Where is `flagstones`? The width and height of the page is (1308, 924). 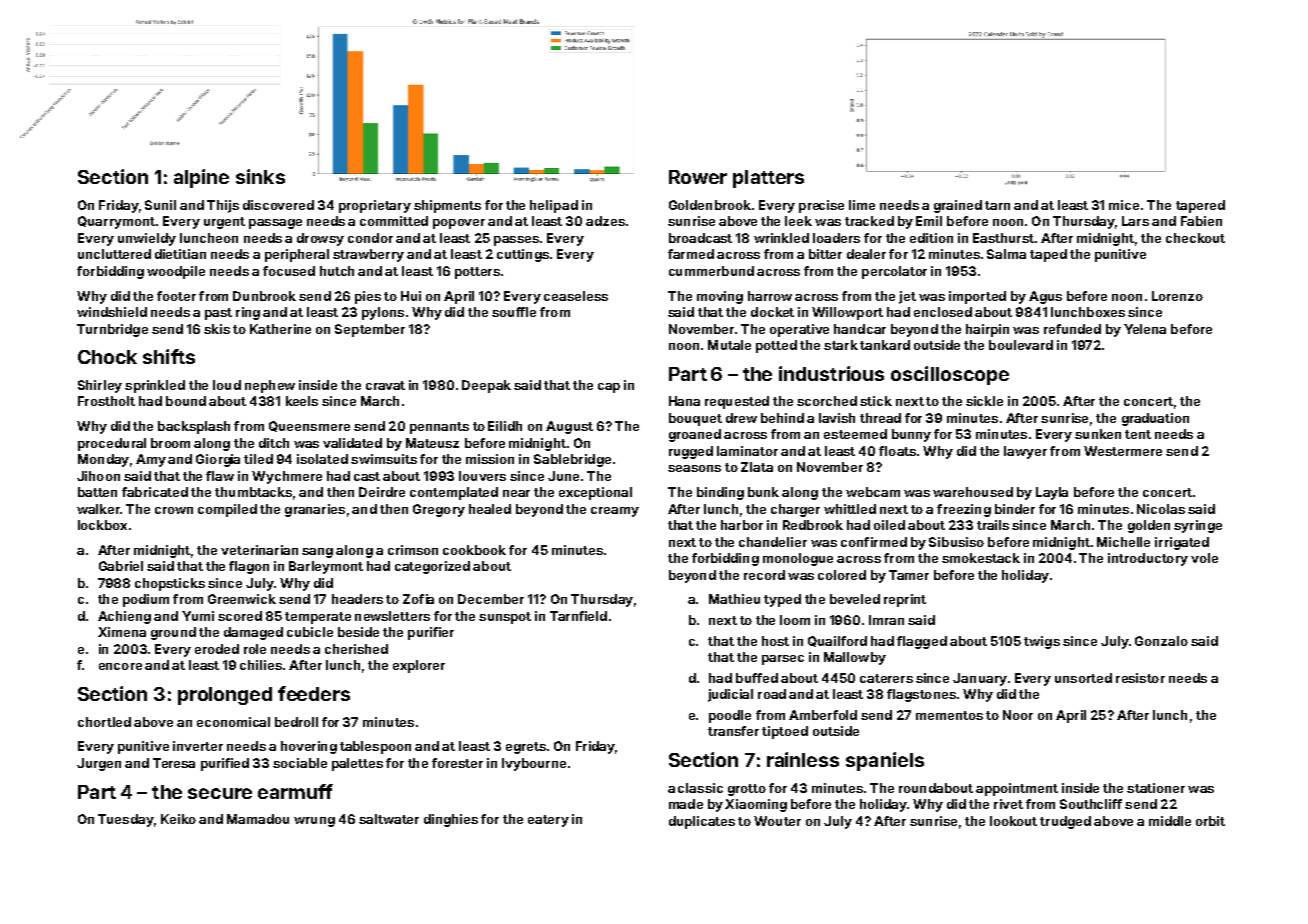 flagstones is located at coordinates (921, 695).
